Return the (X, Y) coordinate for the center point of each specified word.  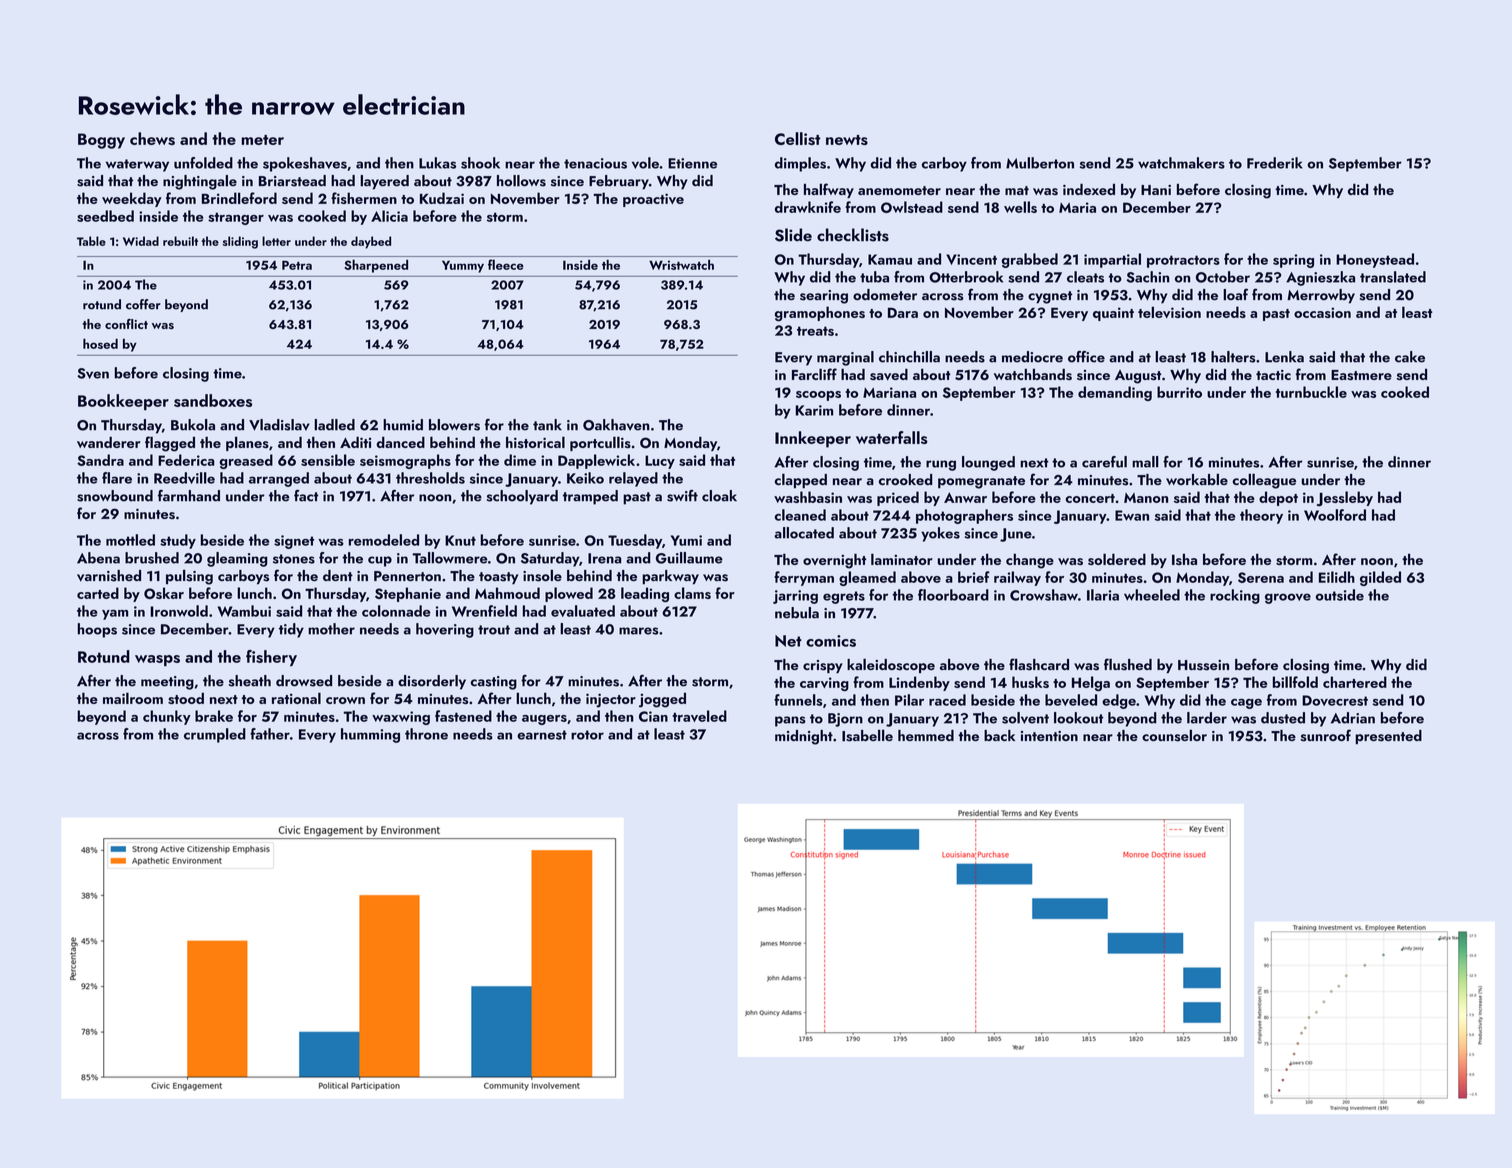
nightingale (200, 182)
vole (645, 163)
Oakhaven (616, 425)
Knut (460, 540)
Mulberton (1040, 163)
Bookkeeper (123, 402)
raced (947, 700)
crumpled (215, 735)
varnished (109, 576)
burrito (1179, 392)
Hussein (1203, 665)
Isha (1184, 559)
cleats (1085, 277)
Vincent (971, 259)
